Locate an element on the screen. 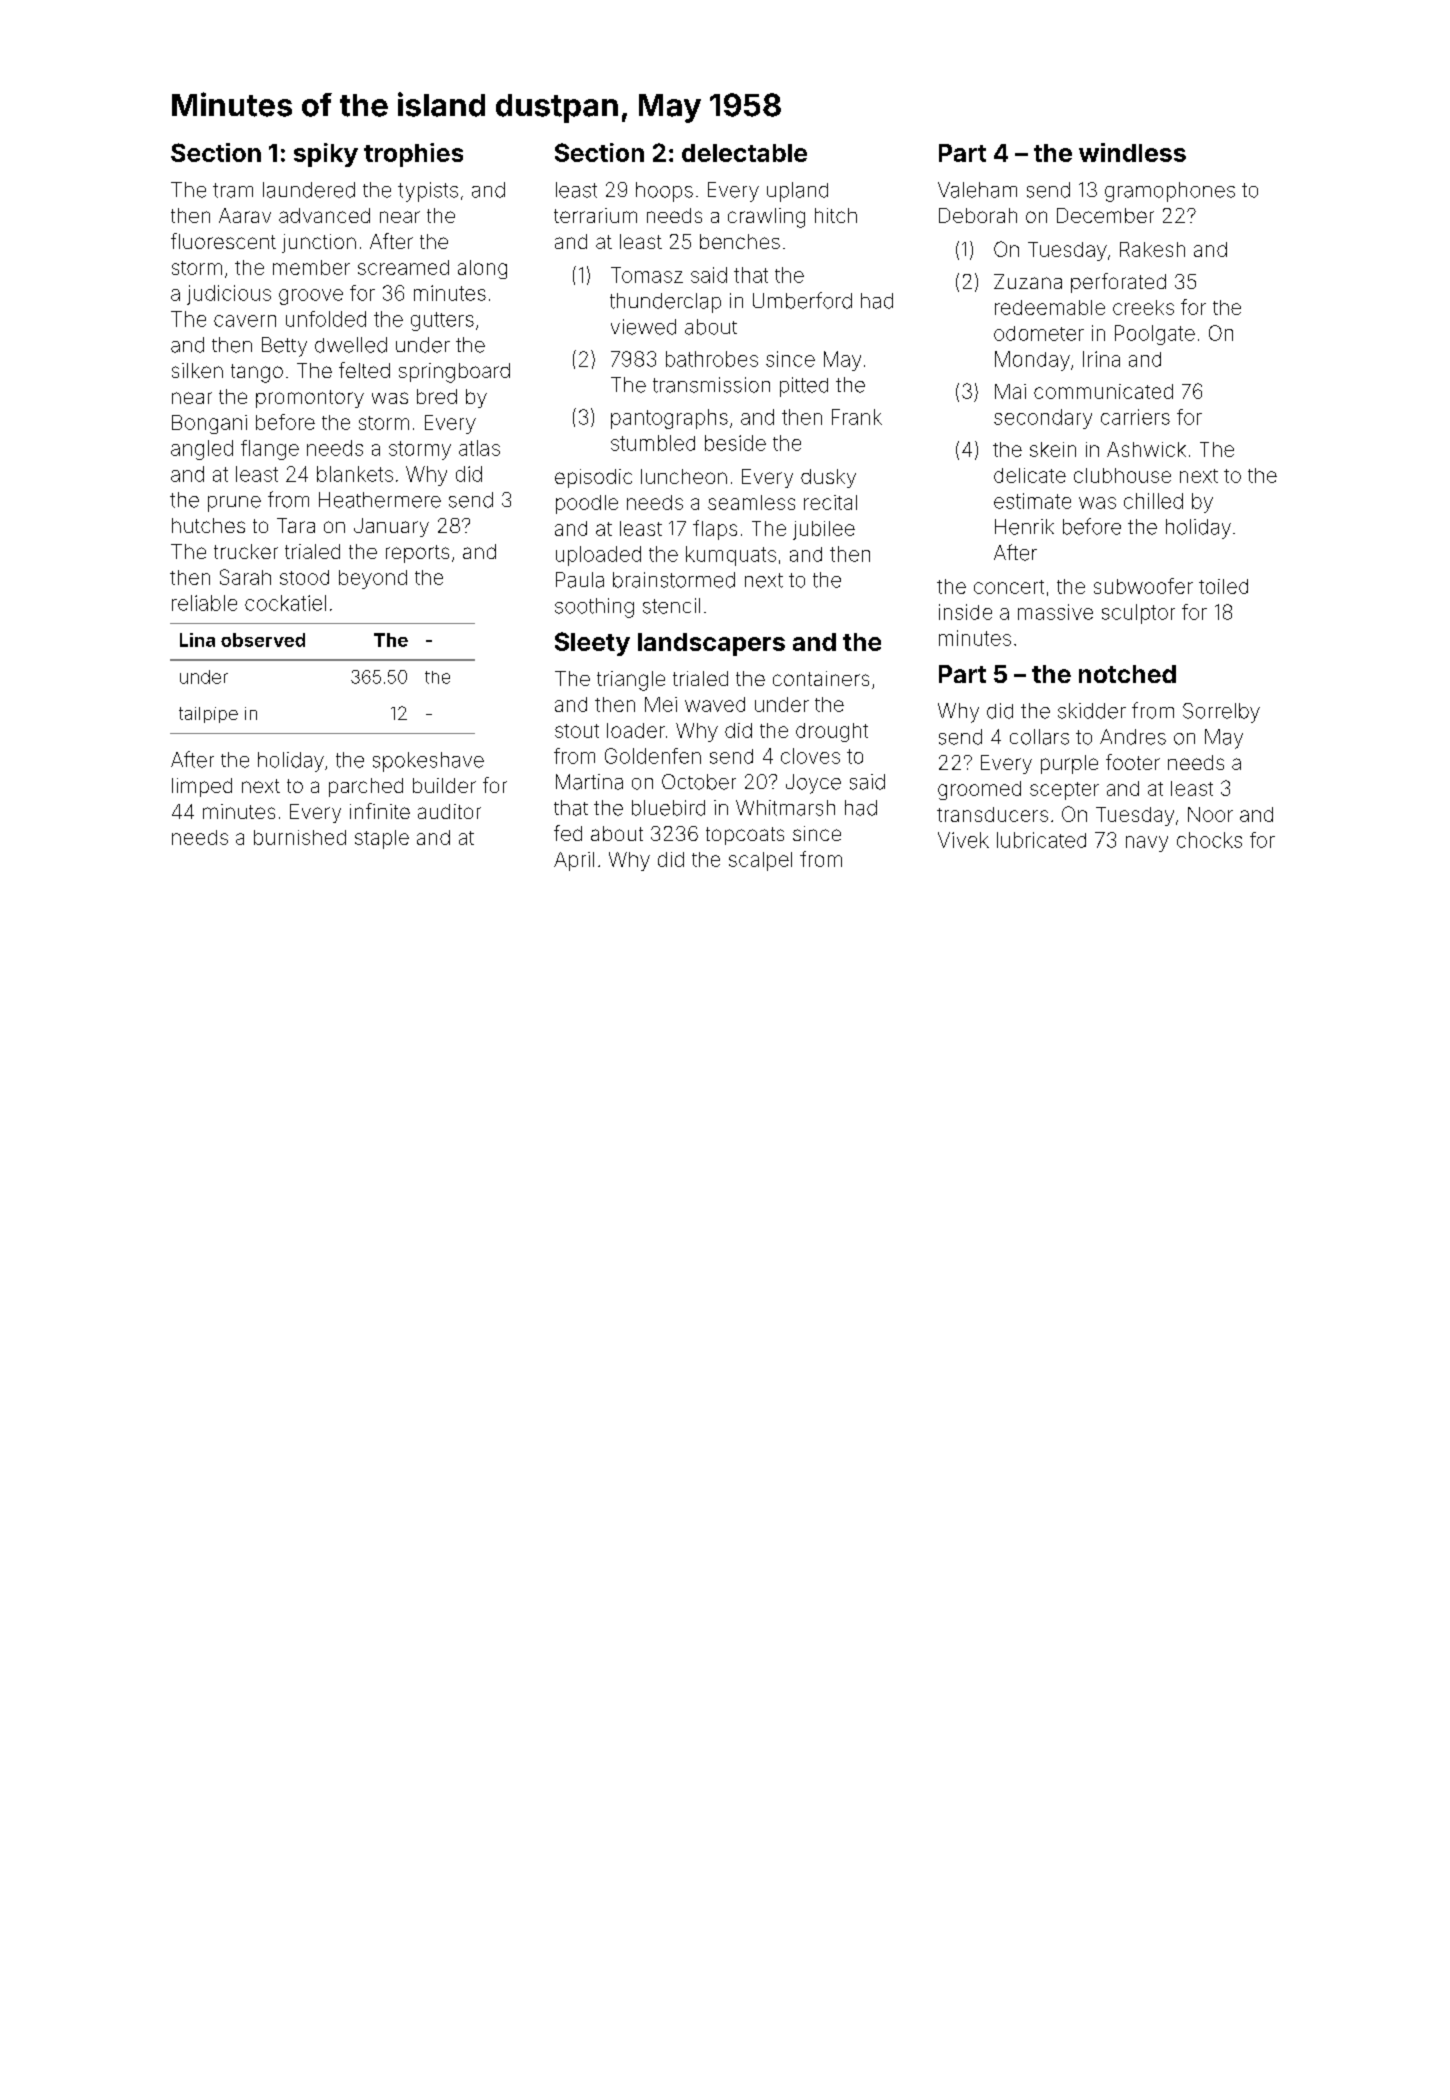 This screenshot has width=1450, height=2100. tram is located at coordinates (233, 190).
